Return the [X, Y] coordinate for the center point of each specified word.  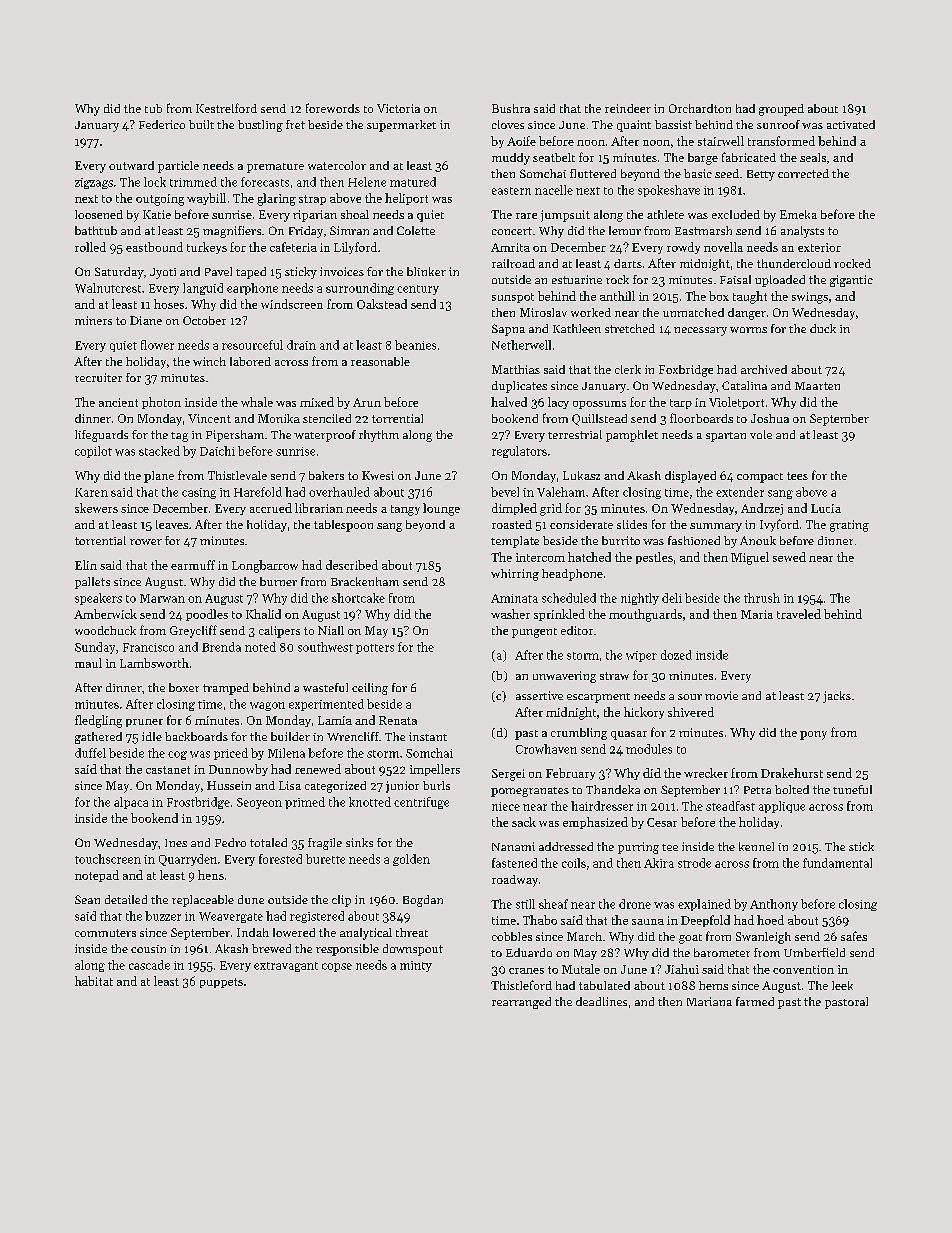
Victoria [398, 108]
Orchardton [700, 108]
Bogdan [423, 901]
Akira [659, 863]
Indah [253, 932]
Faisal [735, 279]
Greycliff [193, 631]
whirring [515, 575]
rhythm [379, 436]
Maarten [817, 386]
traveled [799, 614]
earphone [252, 289]
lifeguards [101, 436]
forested [280, 859]
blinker [426, 271]
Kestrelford [226, 108]
